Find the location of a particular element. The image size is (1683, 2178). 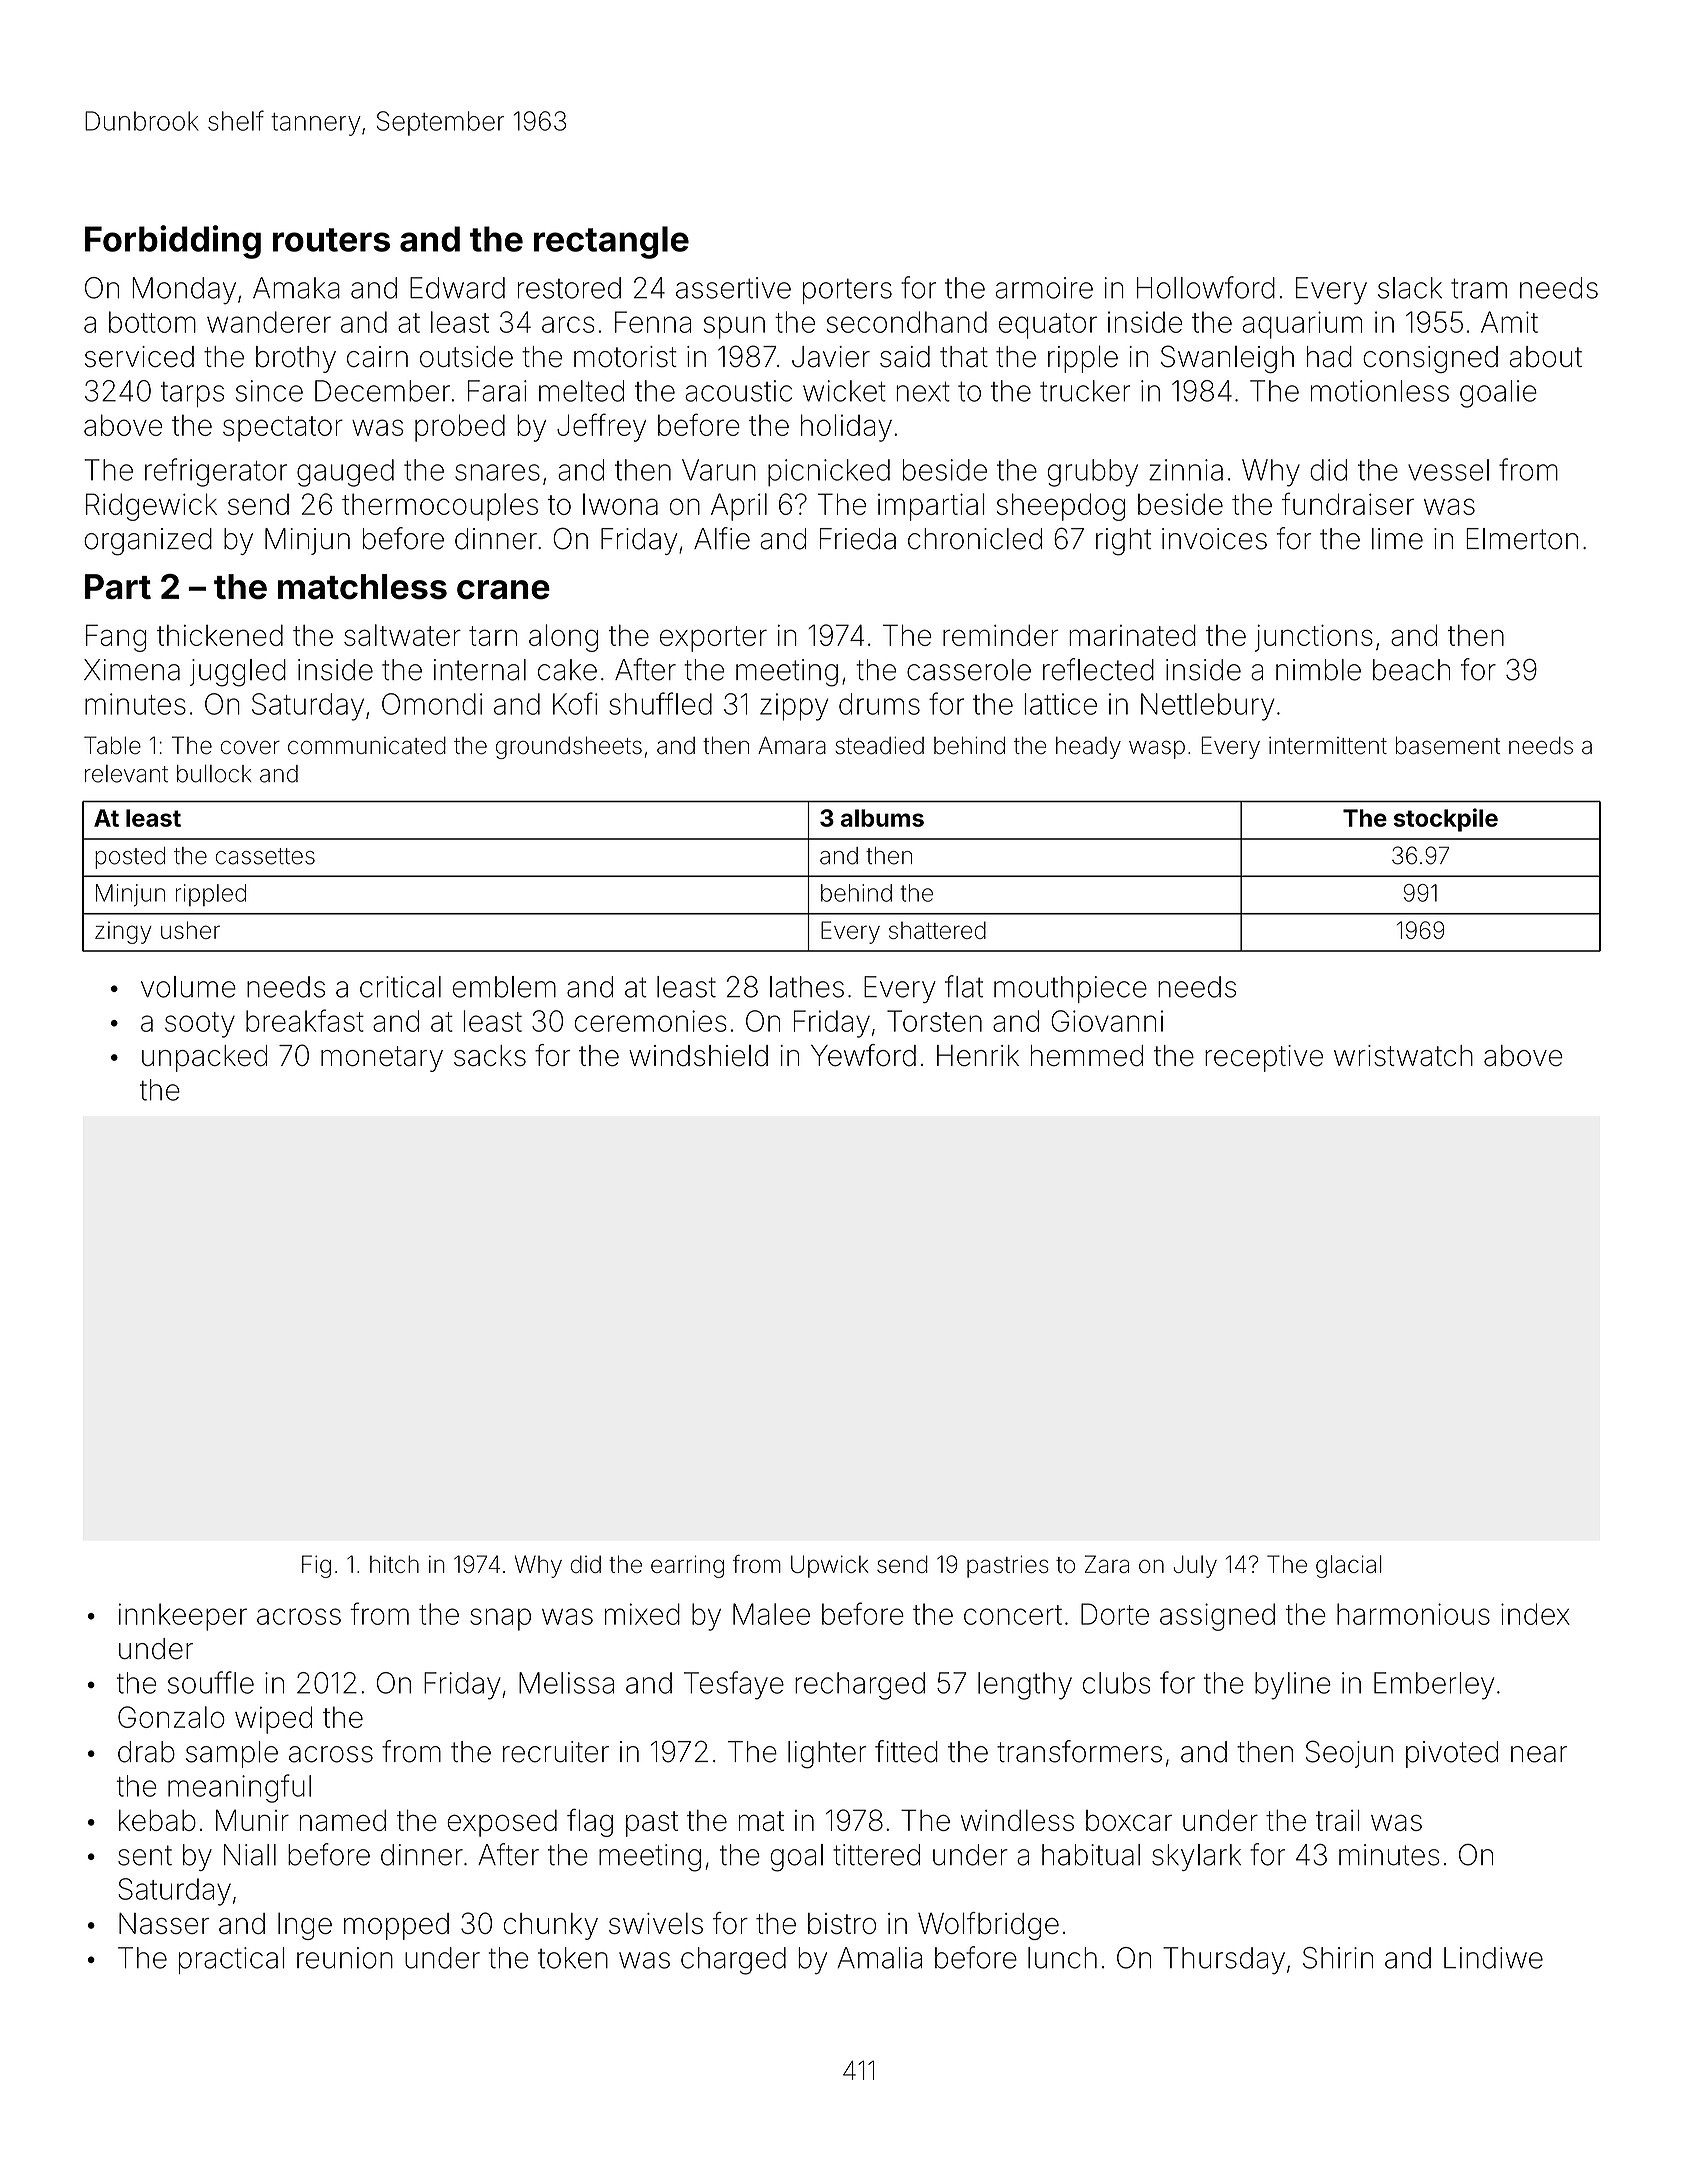

critical is located at coordinates (400, 987).
